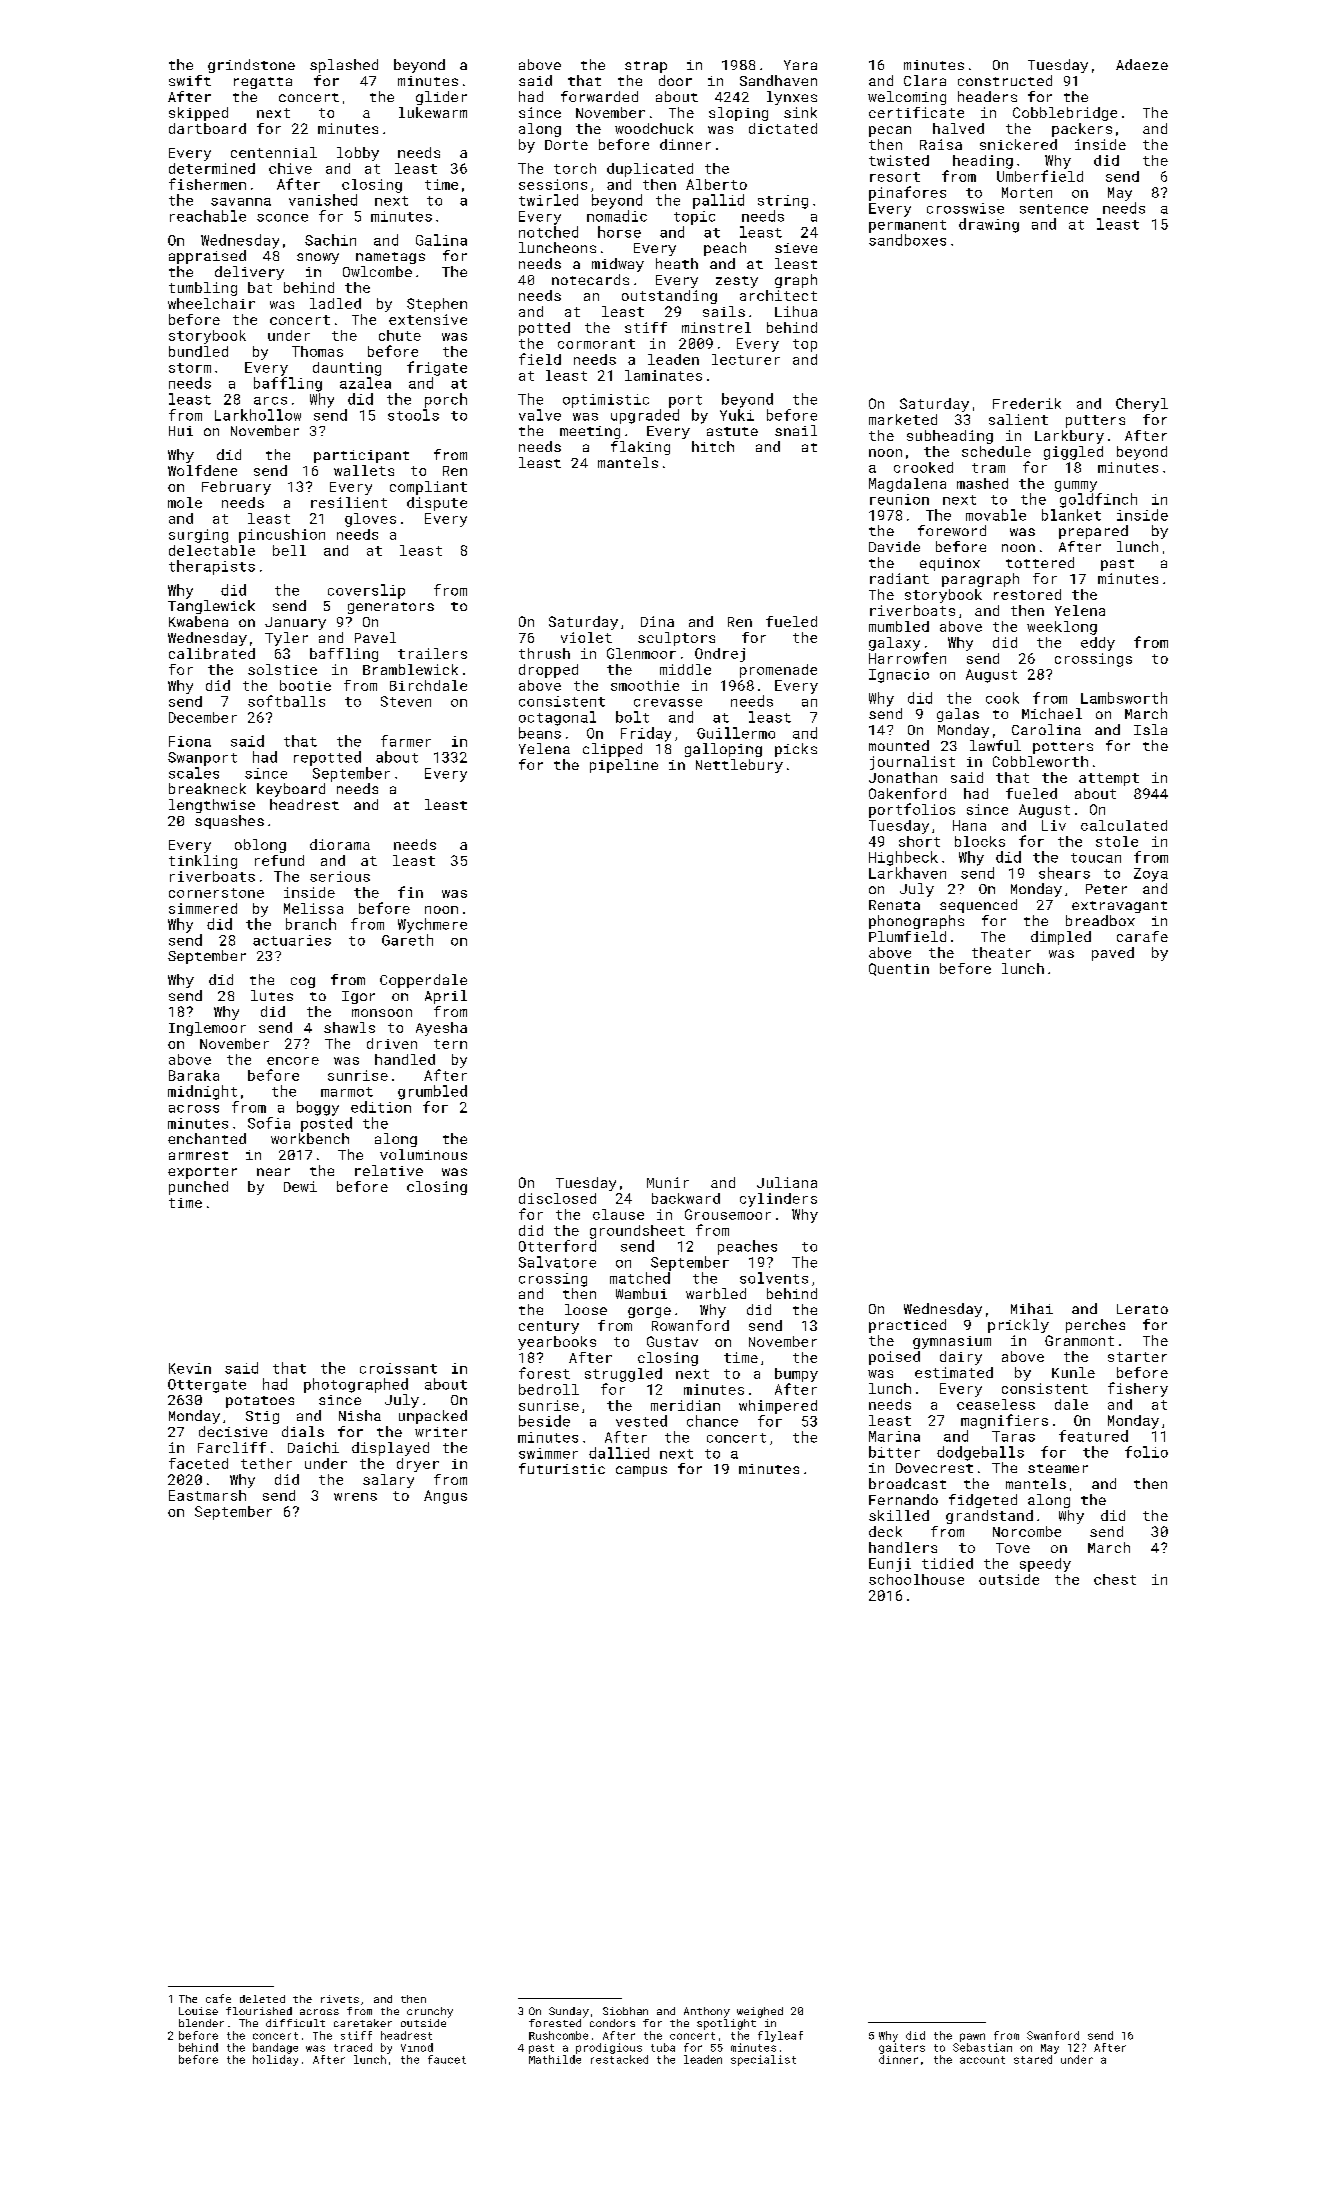 This screenshot has height=2200, width=1336. I want to click on schoolhouse, so click(916, 1579).
